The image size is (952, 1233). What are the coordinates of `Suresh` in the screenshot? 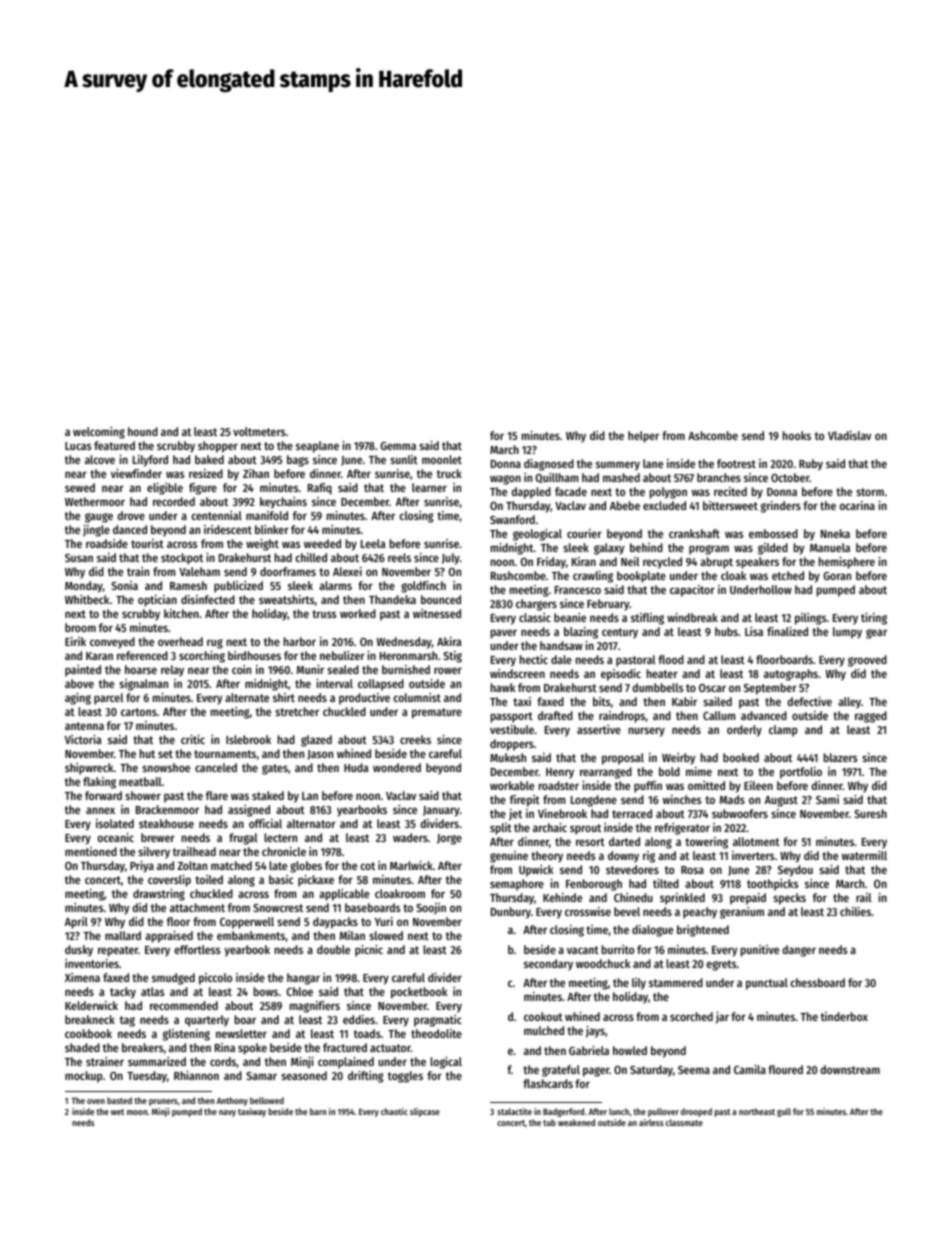 It's located at (871, 813).
